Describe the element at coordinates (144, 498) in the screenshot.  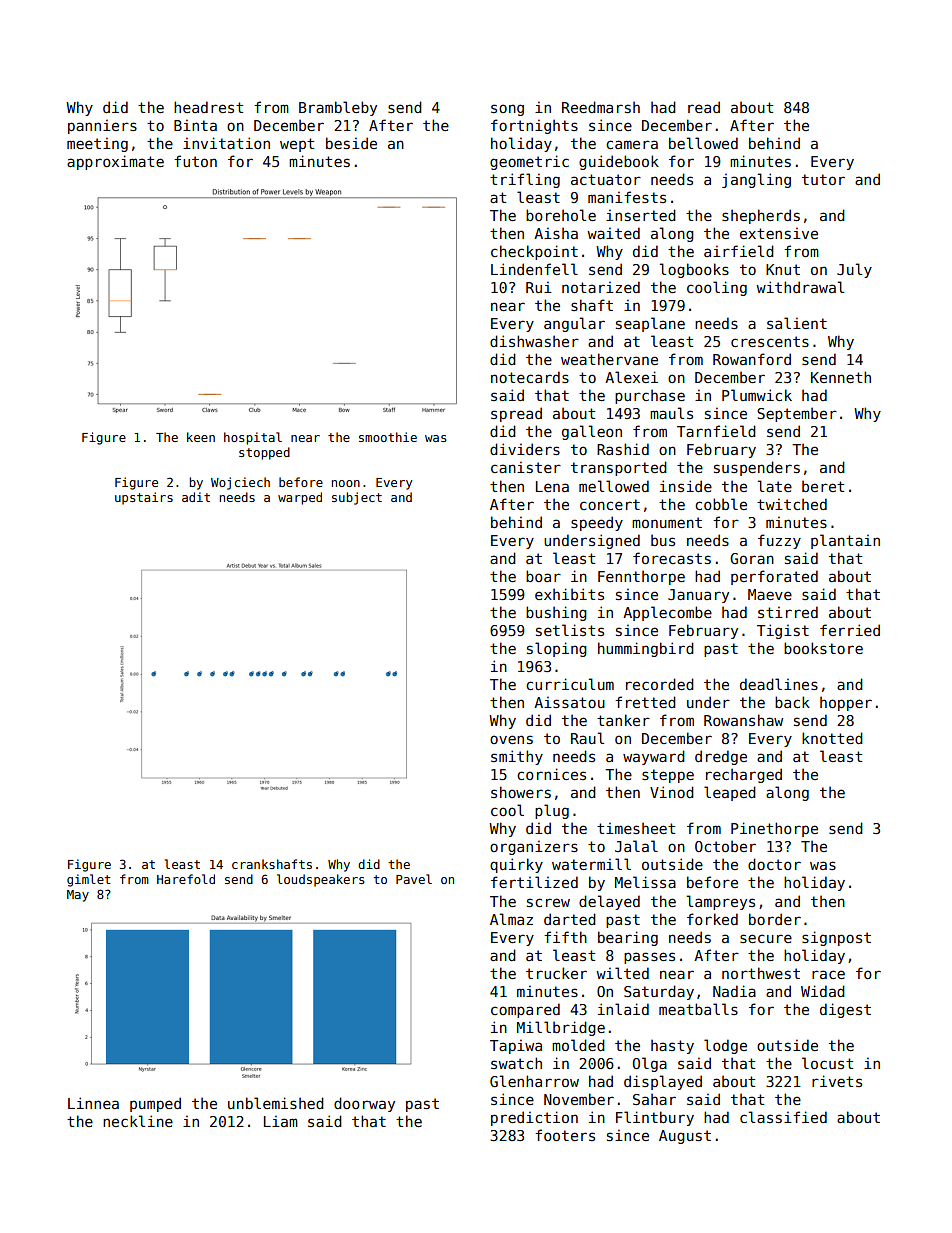
I see `upstairs` at that location.
